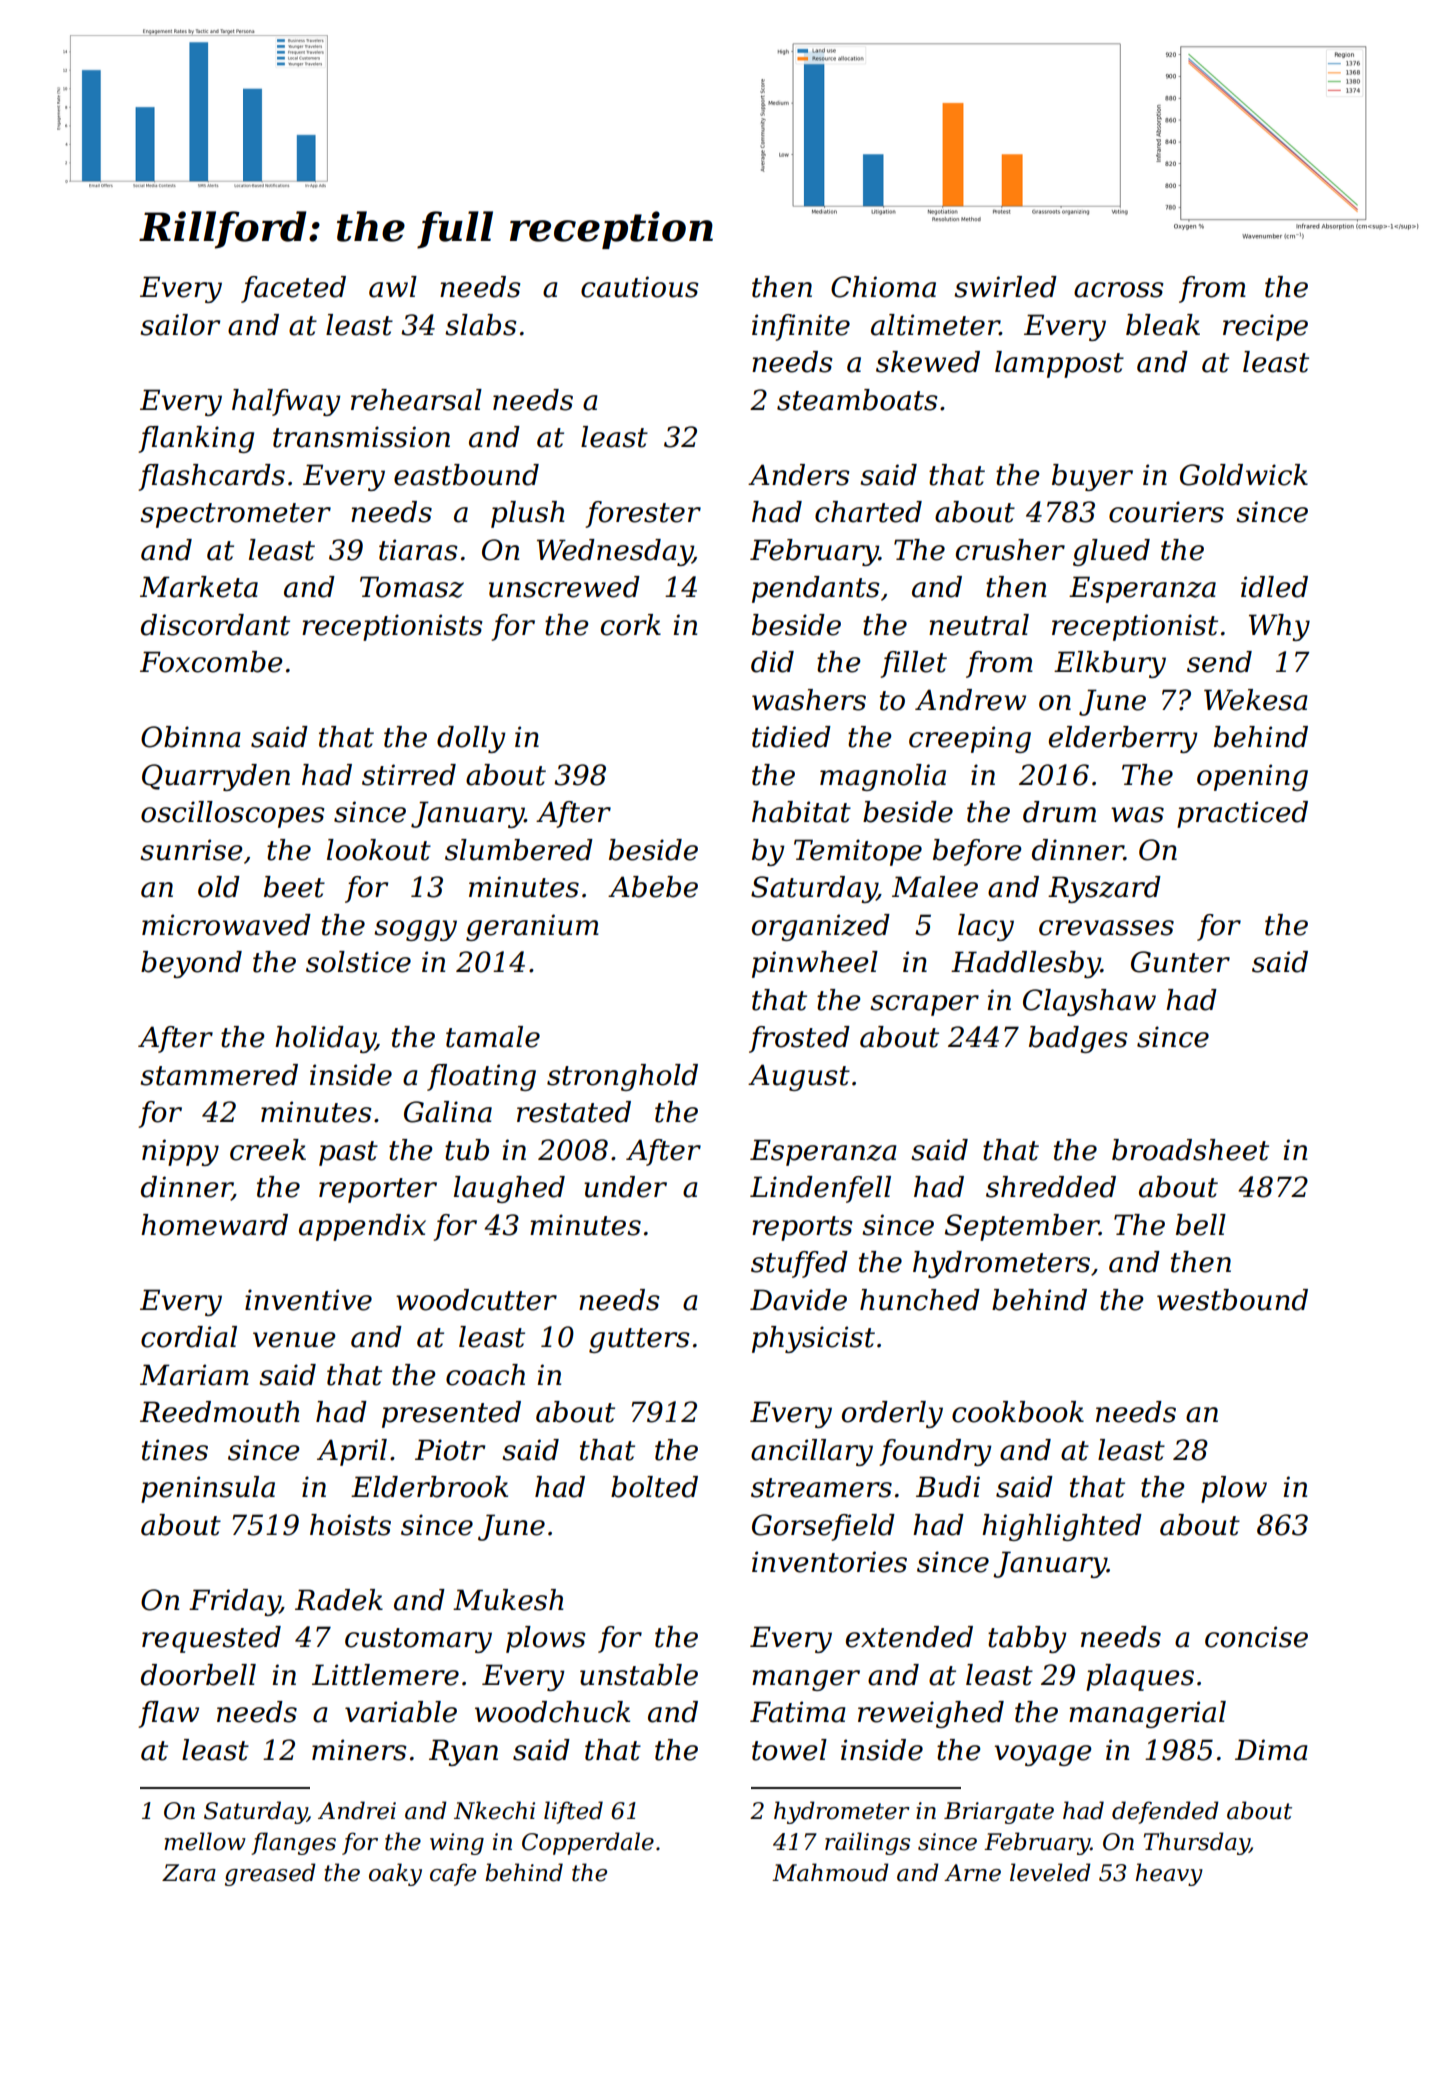 This document has width=1450, height=2100. What do you see at coordinates (361, 437) in the document?
I see `transmission` at bounding box center [361, 437].
